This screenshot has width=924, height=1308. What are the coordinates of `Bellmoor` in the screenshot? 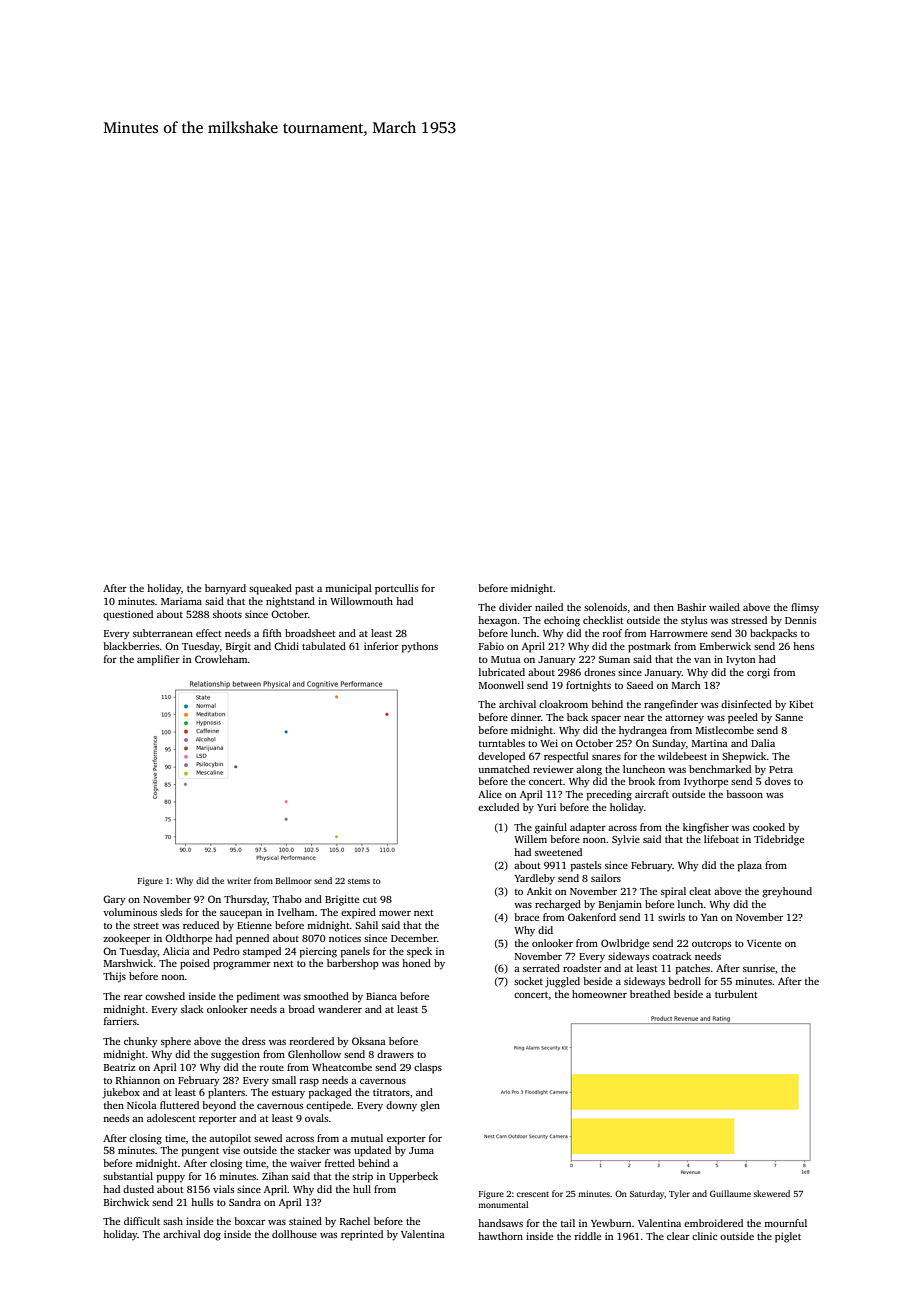 It's located at (294, 880).
